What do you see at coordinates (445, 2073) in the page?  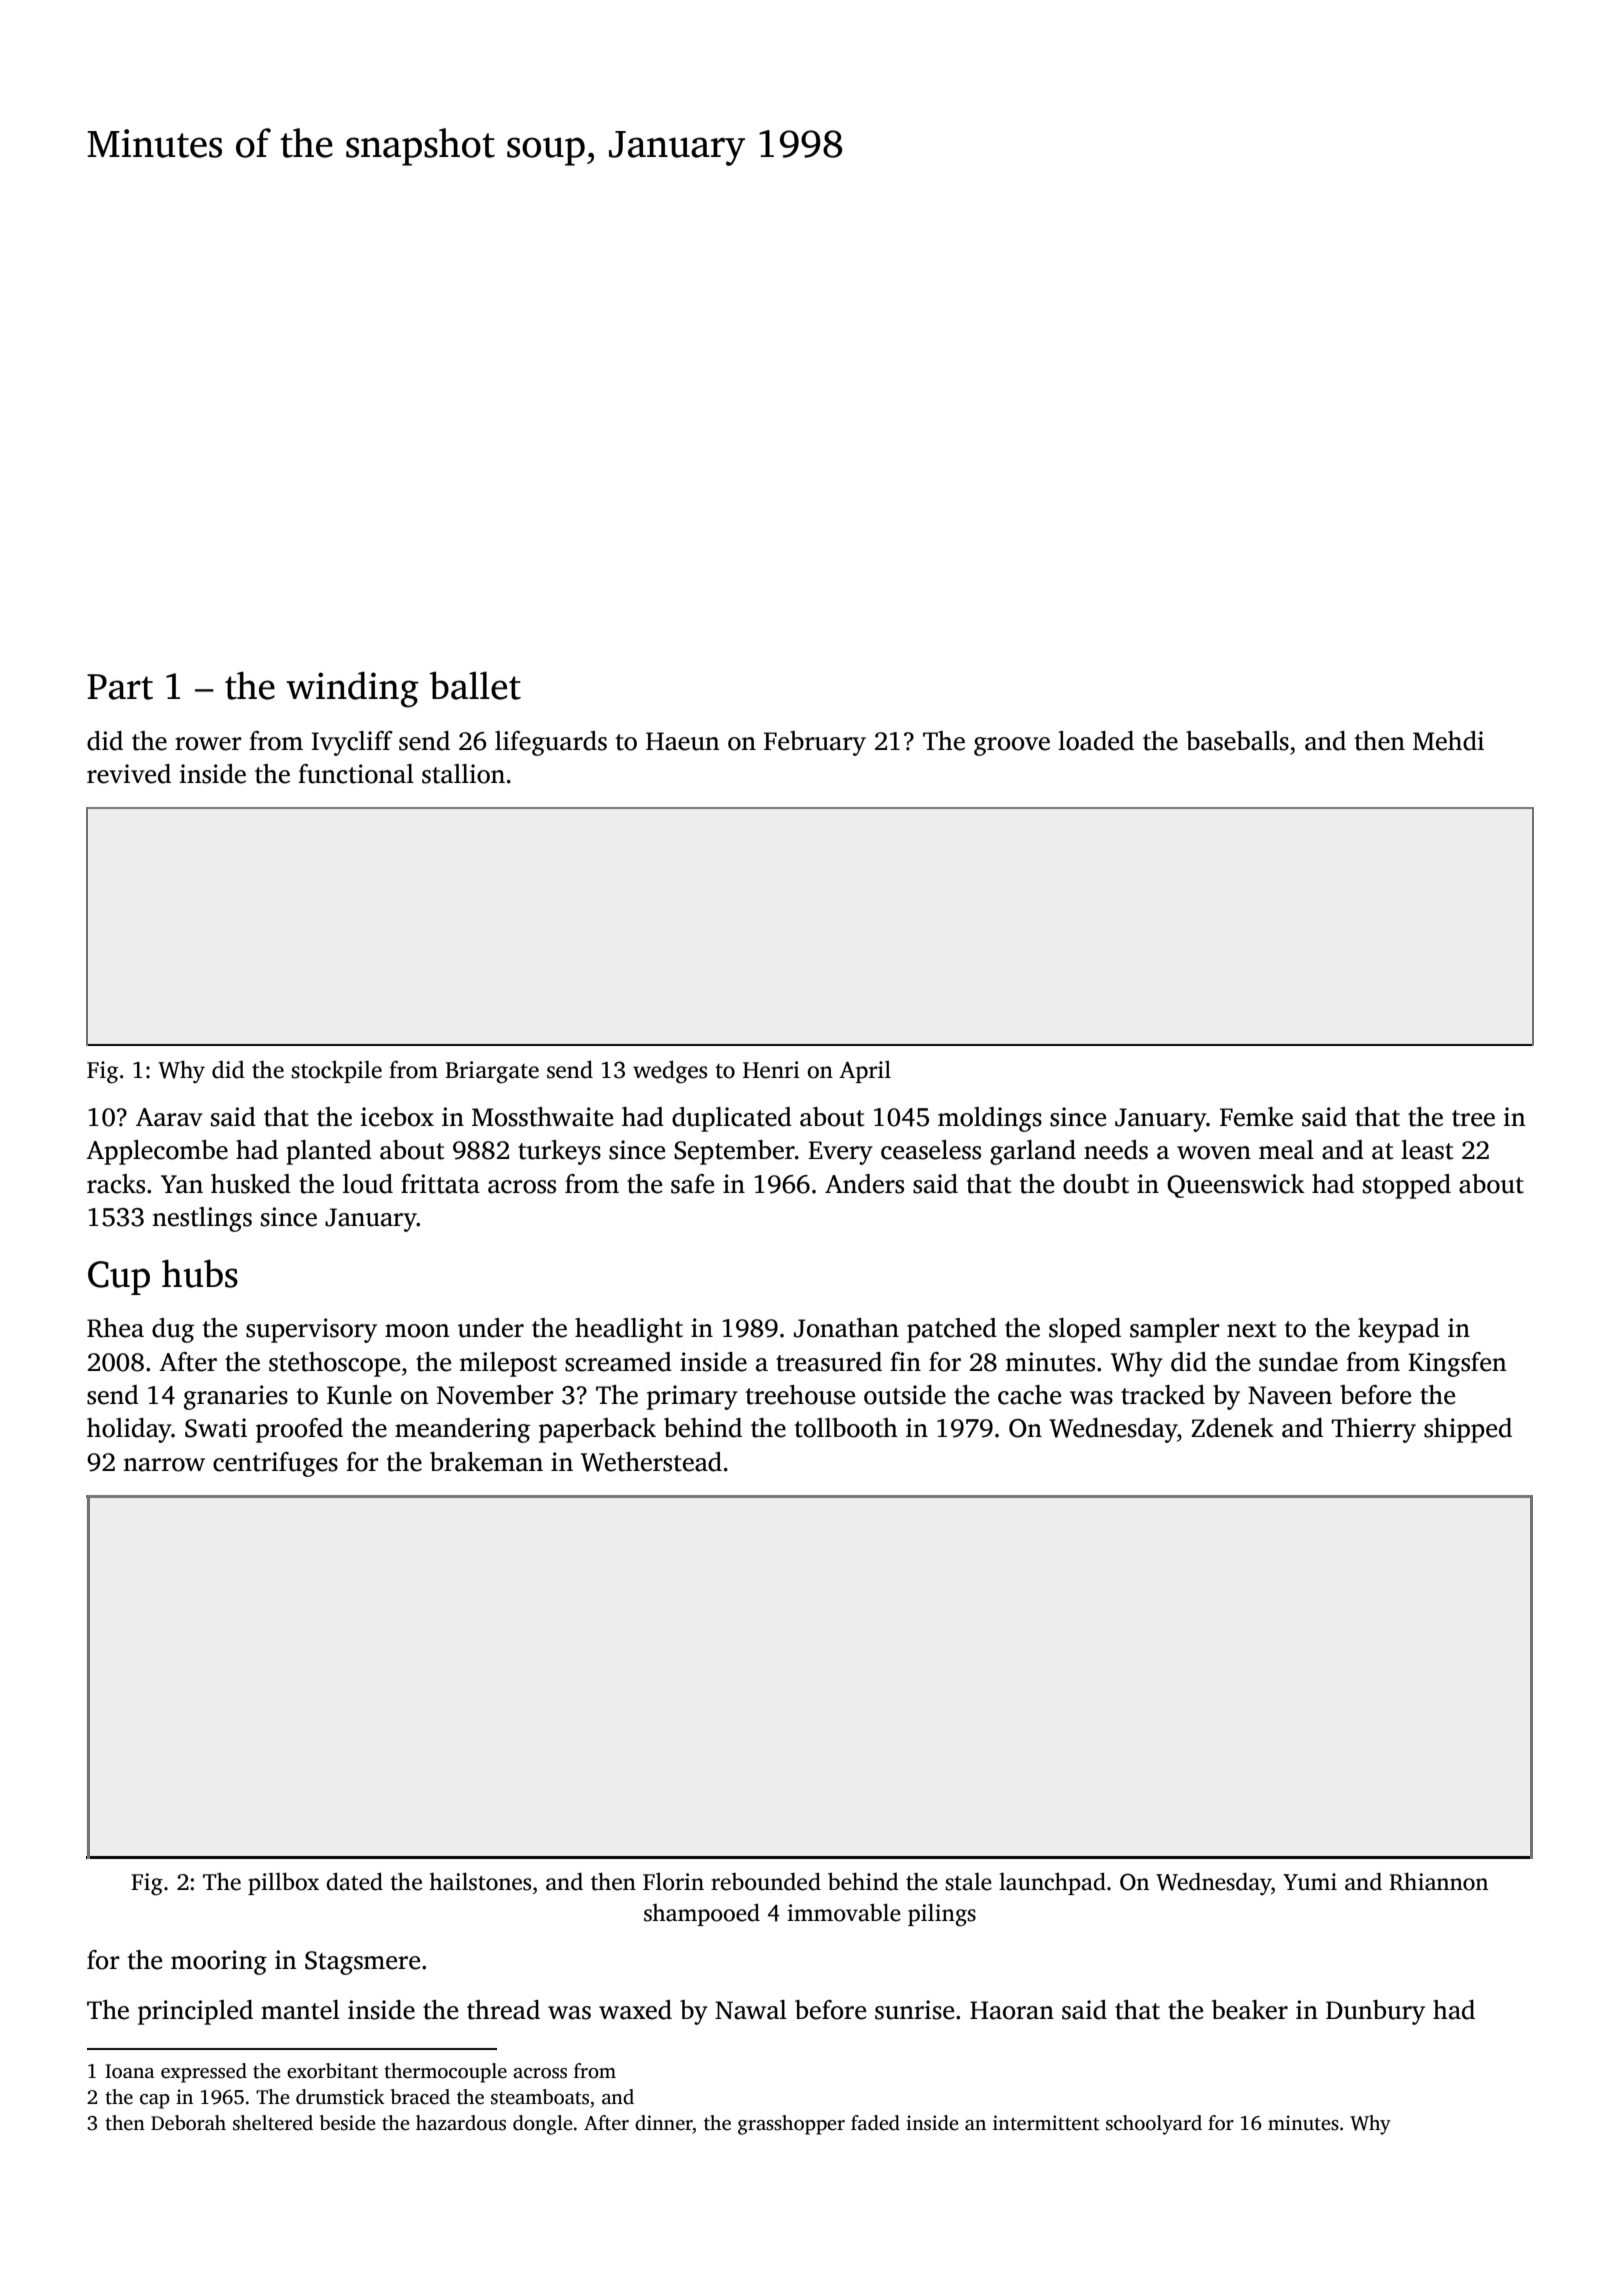 I see `thermocouple` at bounding box center [445, 2073].
